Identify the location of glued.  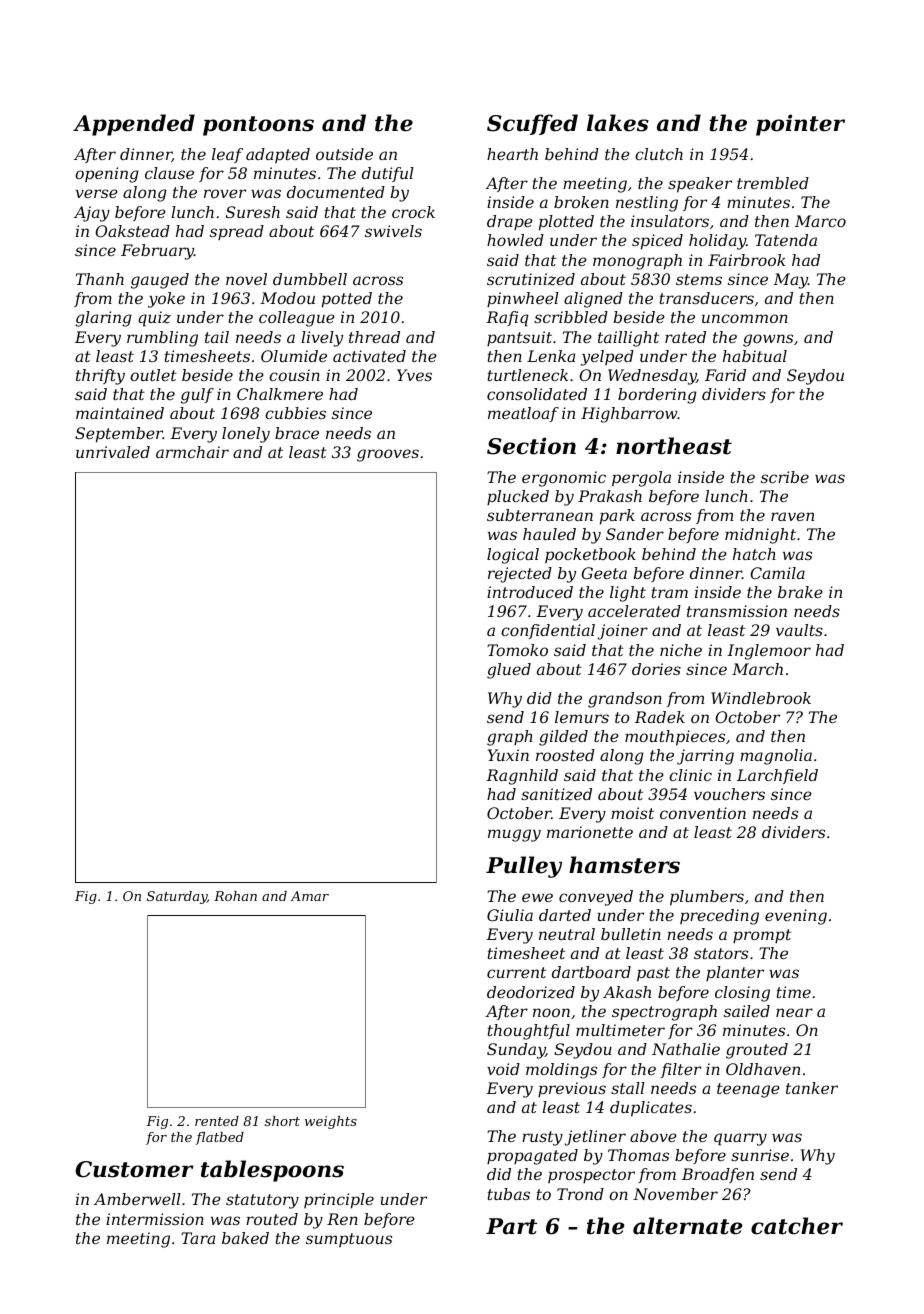
(509, 671).
